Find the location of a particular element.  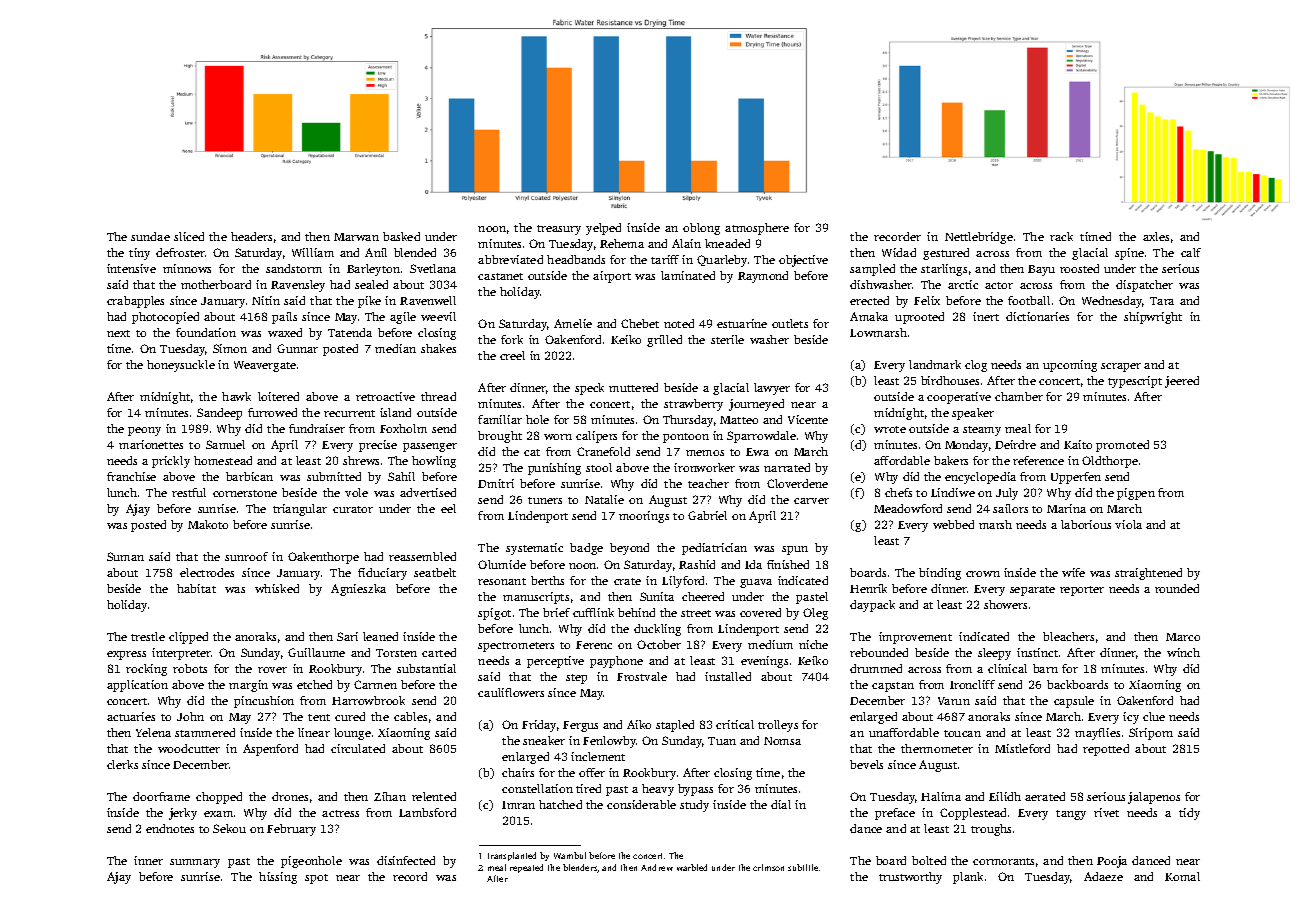

cables is located at coordinates (410, 716).
